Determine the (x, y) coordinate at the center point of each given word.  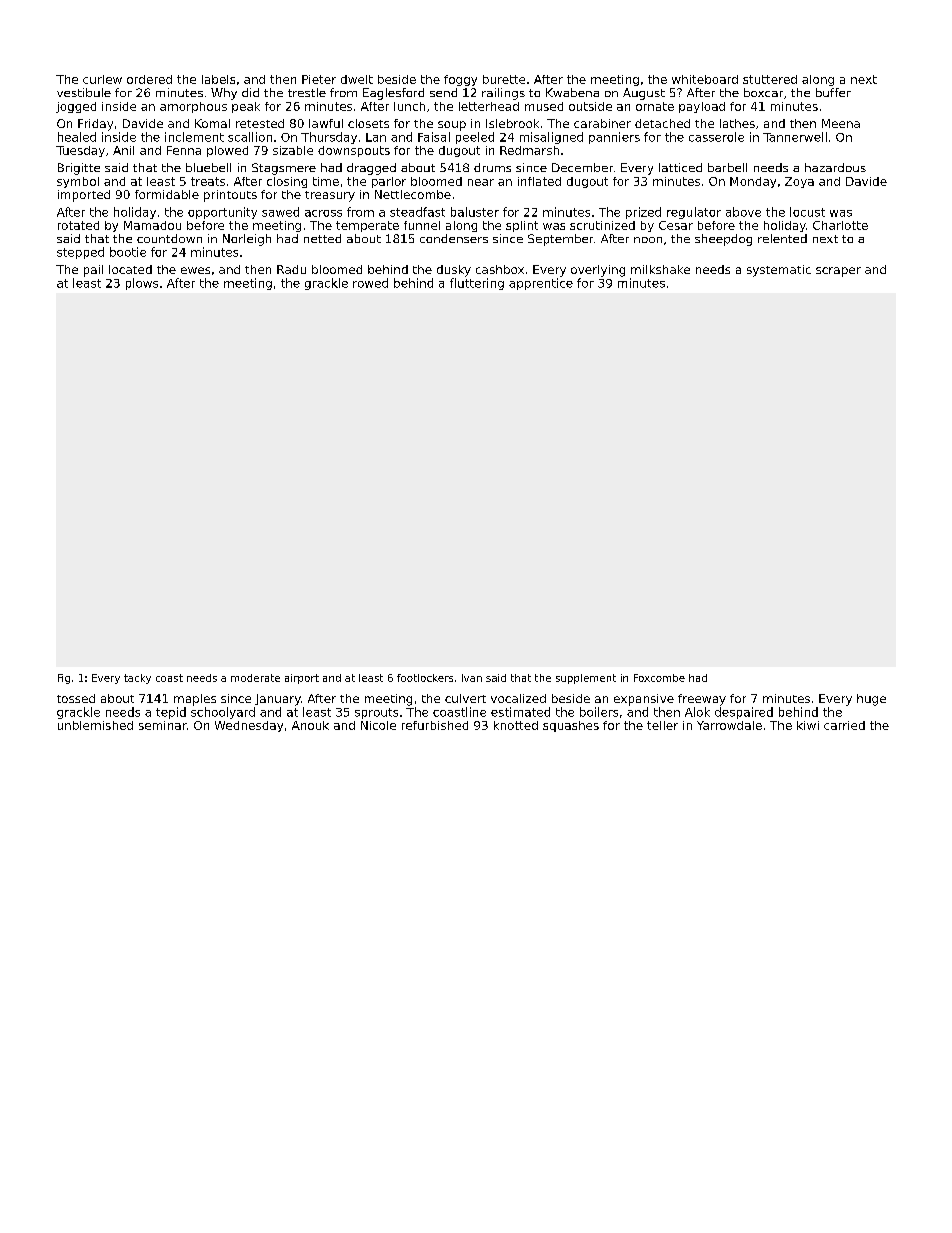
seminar (163, 725)
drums (492, 167)
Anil (123, 150)
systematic (779, 271)
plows (142, 284)
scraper (838, 272)
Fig (64, 679)
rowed (370, 283)
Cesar (676, 225)
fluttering (477, 284)
